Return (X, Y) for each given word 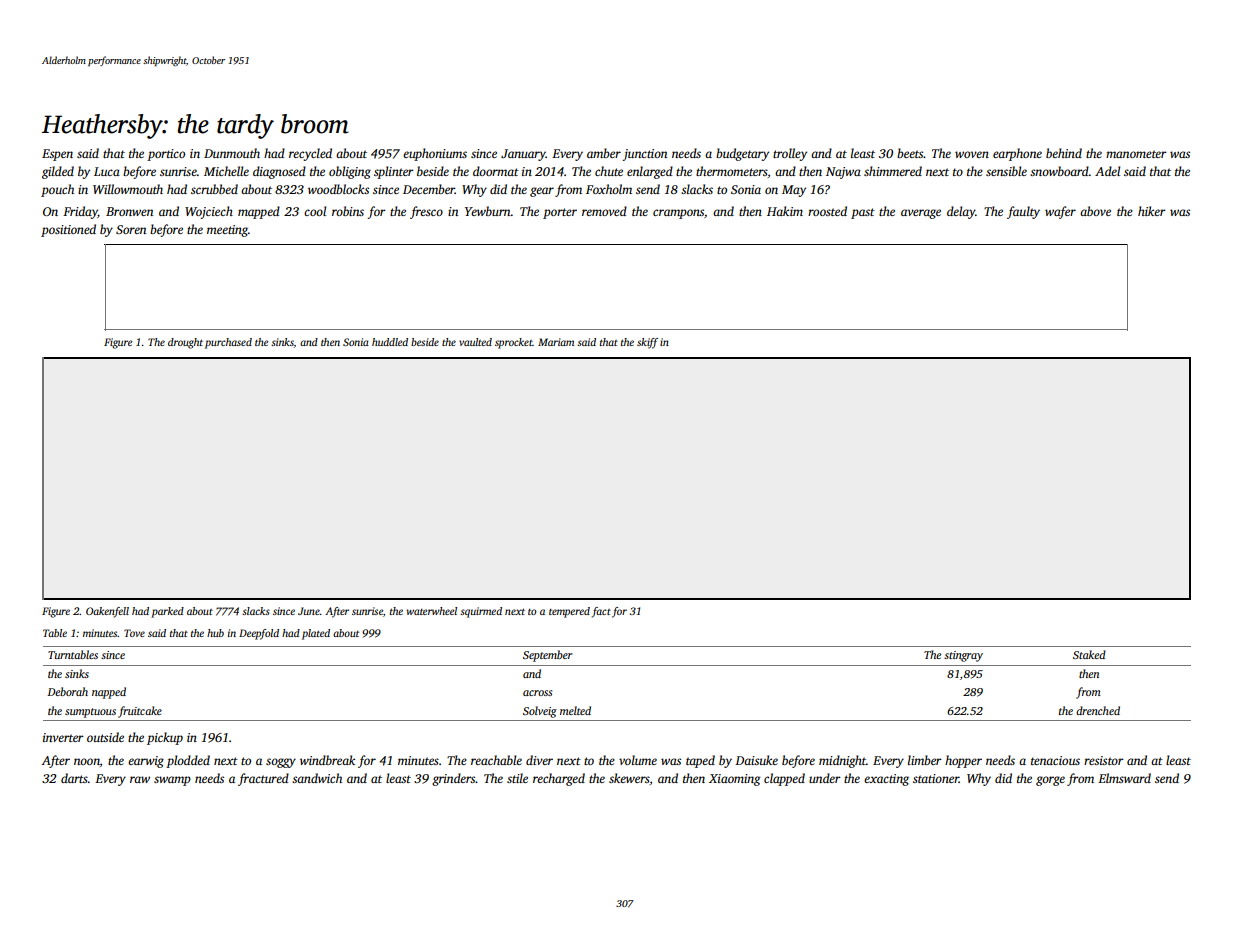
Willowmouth (128, 189)
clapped (784, 779)
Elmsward (1124, 778)
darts (74, 778)
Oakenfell (107, 612)
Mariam (556, 342)
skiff (647, 343)
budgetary (742, 154)
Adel (1107, 171)
